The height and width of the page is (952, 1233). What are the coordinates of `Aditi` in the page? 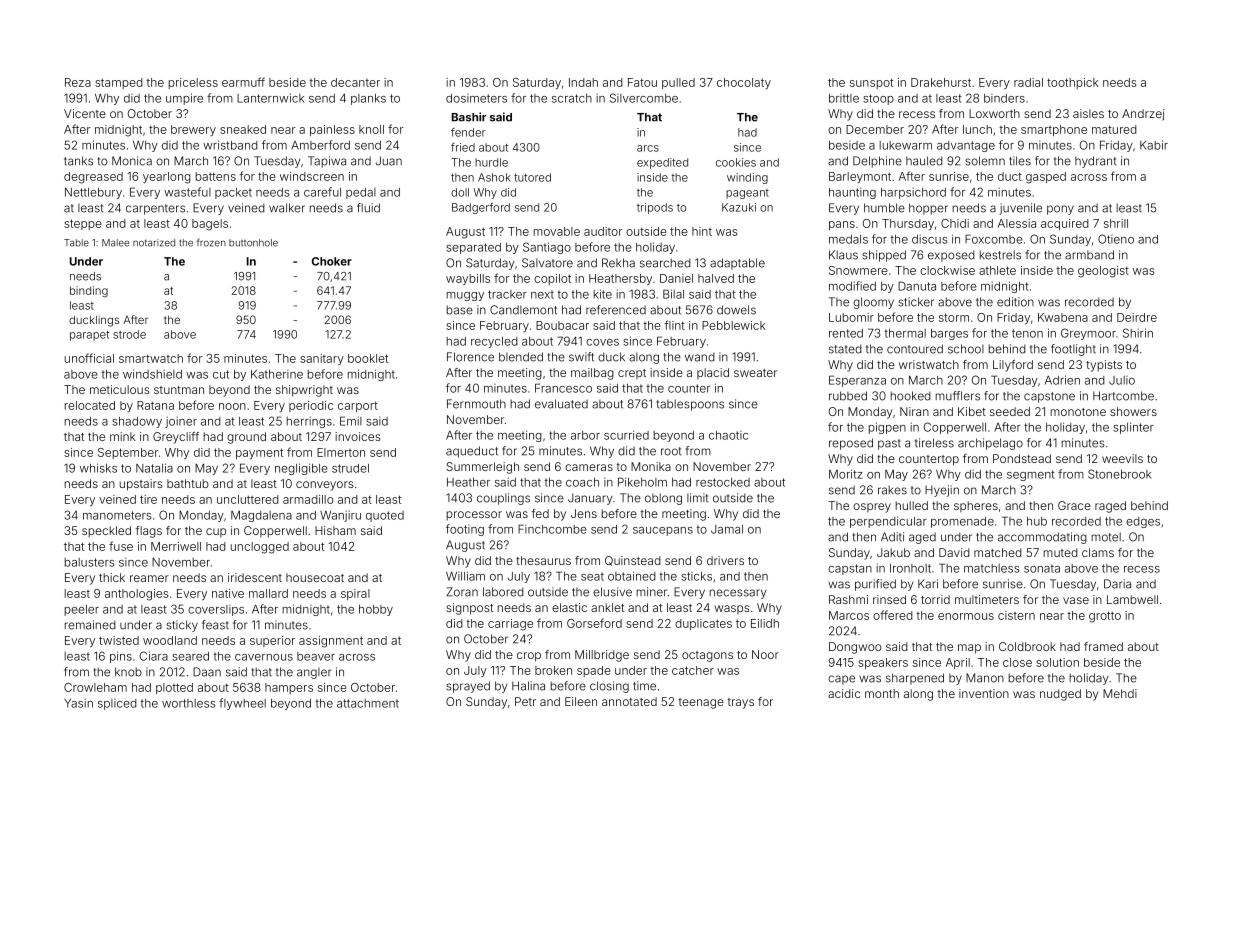 It's located at (892, 537).
